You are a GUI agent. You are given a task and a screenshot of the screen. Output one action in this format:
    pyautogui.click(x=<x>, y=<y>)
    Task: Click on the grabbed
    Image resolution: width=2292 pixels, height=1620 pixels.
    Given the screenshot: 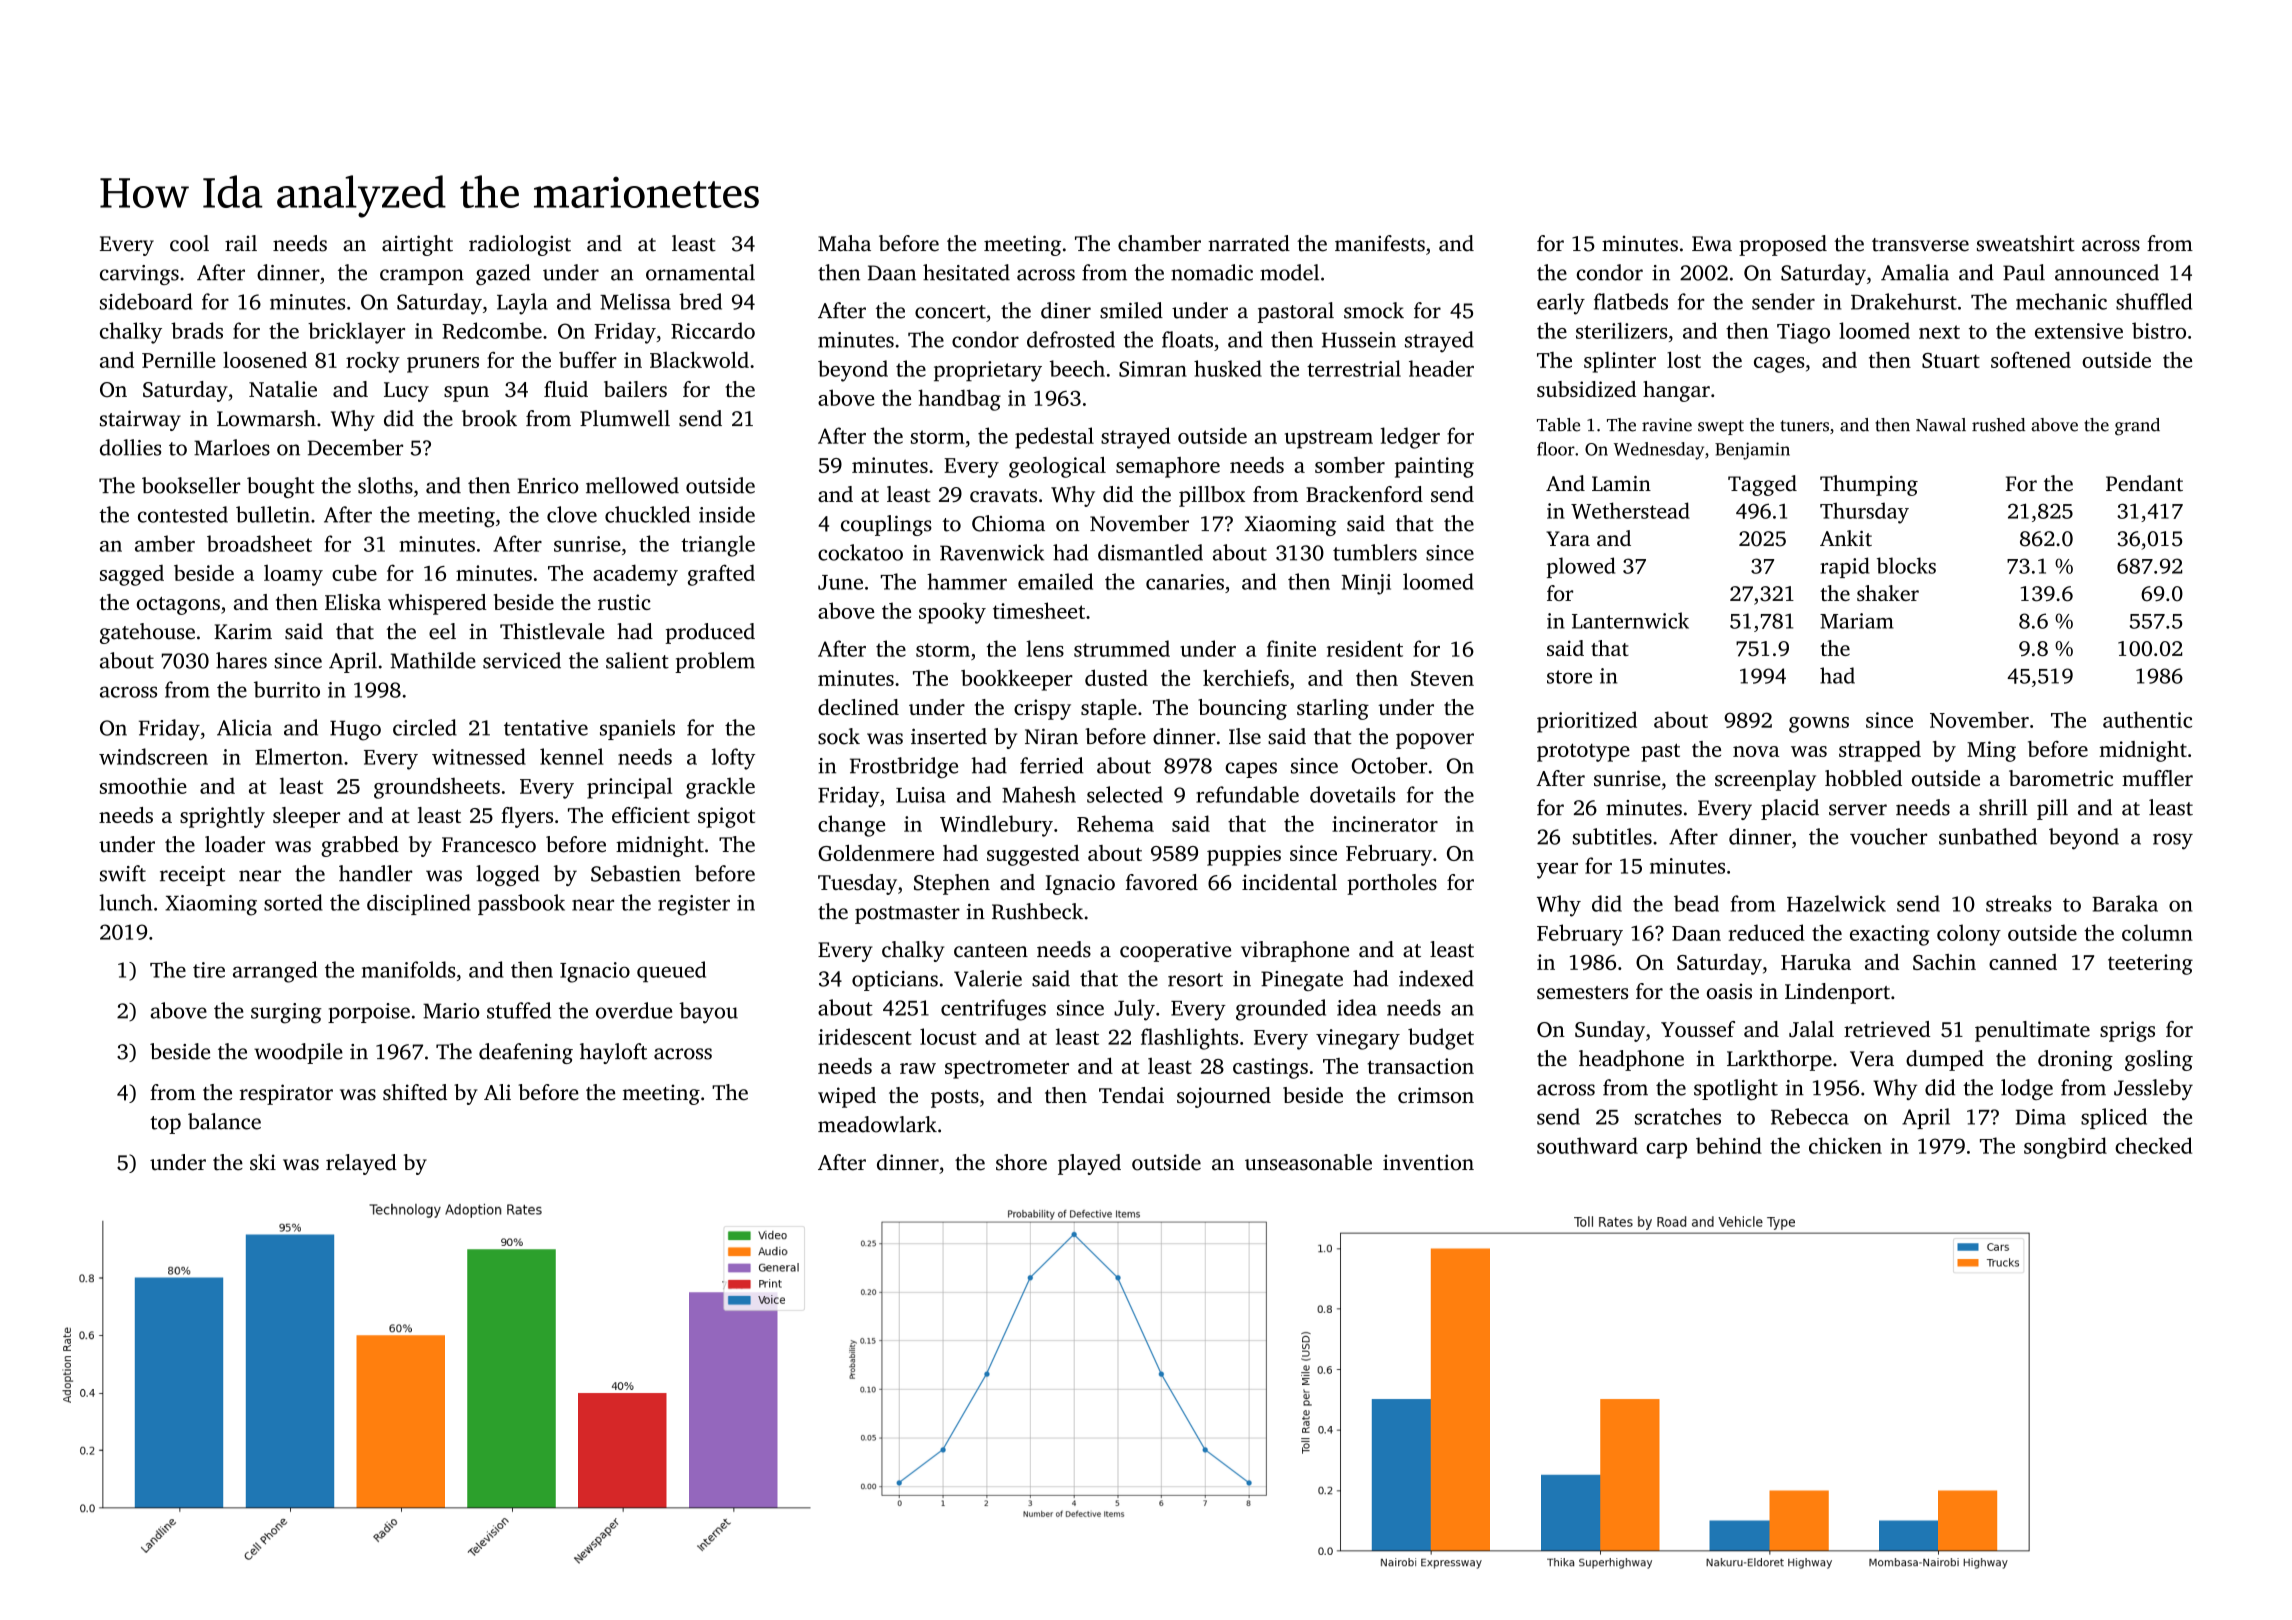 What is the action you would take?
    pyautogui.click(x=360, y=846)
